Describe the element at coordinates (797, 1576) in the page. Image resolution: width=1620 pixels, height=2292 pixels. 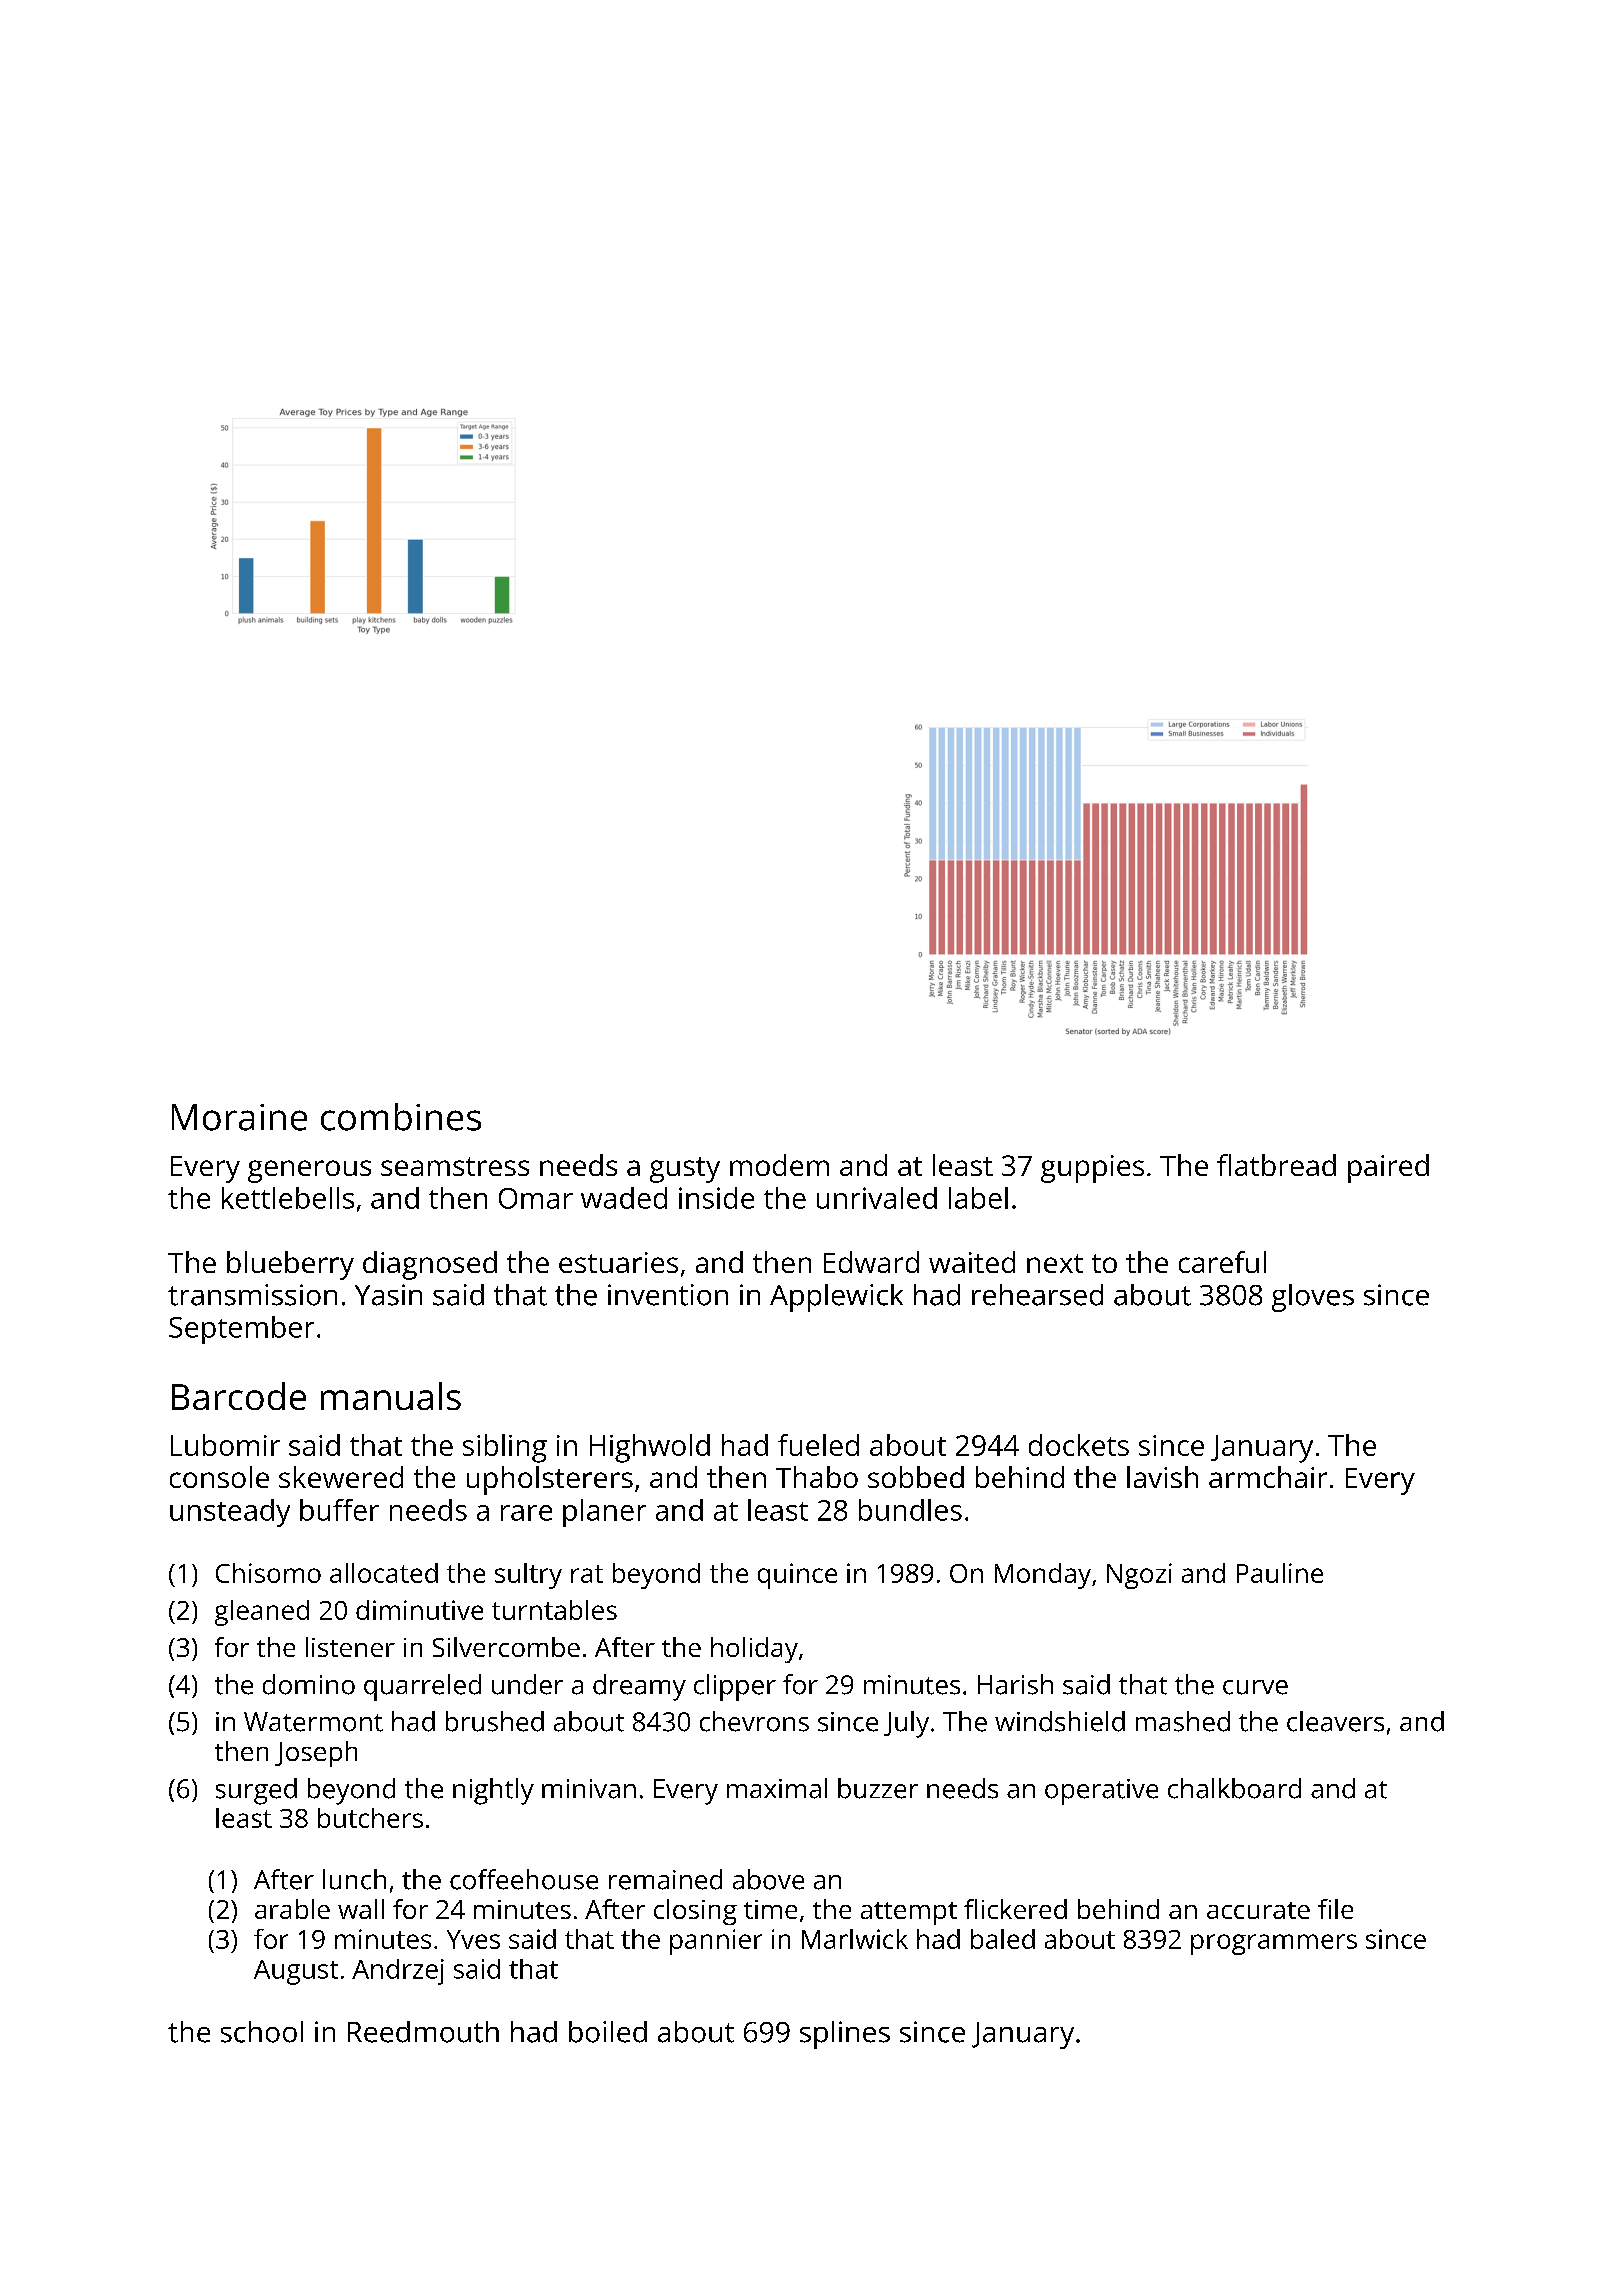
I see `quince` at that location.
